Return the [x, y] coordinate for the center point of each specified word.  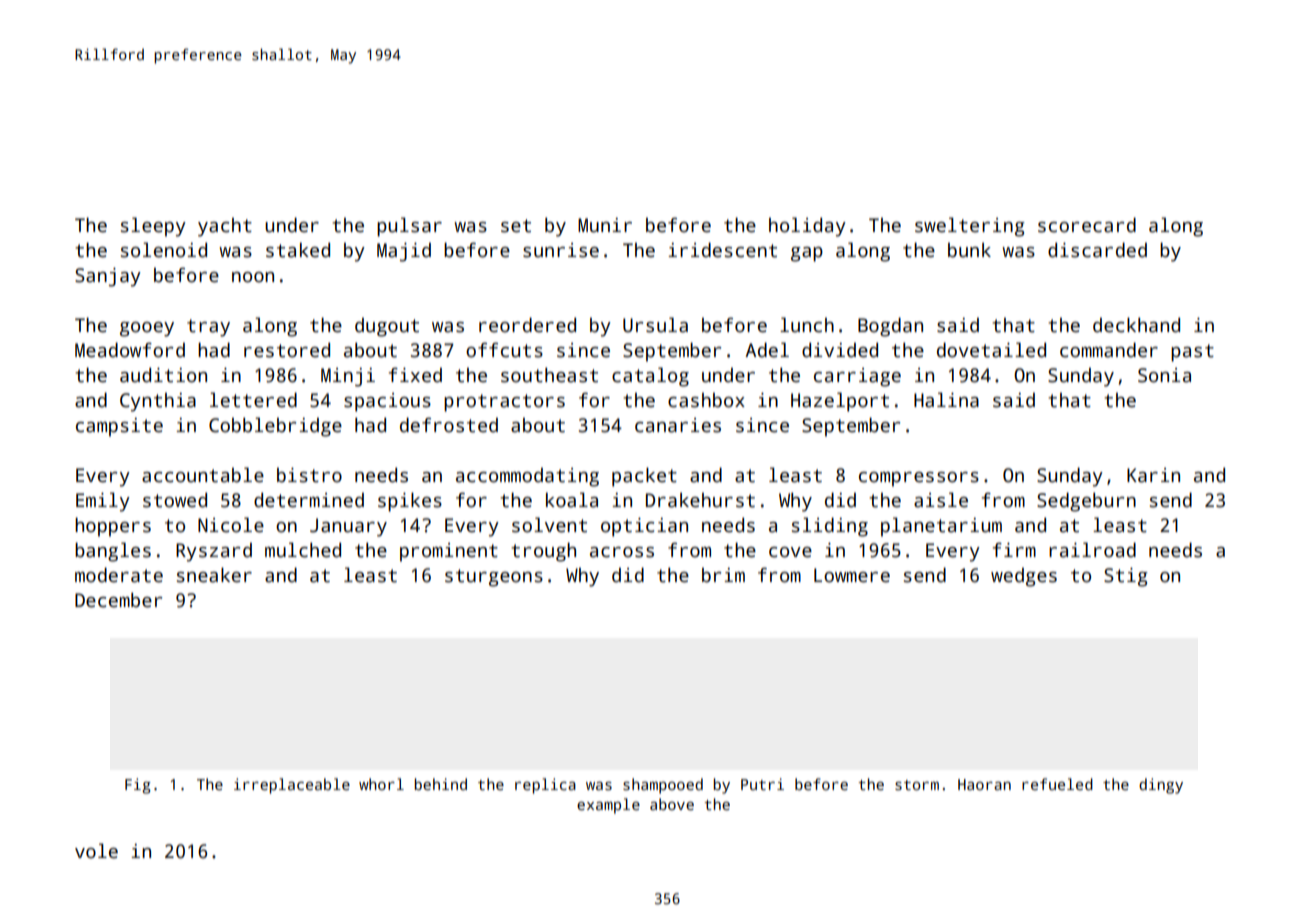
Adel [767, 350]
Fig [138, 786]
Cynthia [158, 402]
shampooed [663, 786]
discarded [1097, 250]
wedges [1024, 577]
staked [298, 250]
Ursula [655, 325]
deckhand [1136, 325]
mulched [303, 550]
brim [723, 575]
